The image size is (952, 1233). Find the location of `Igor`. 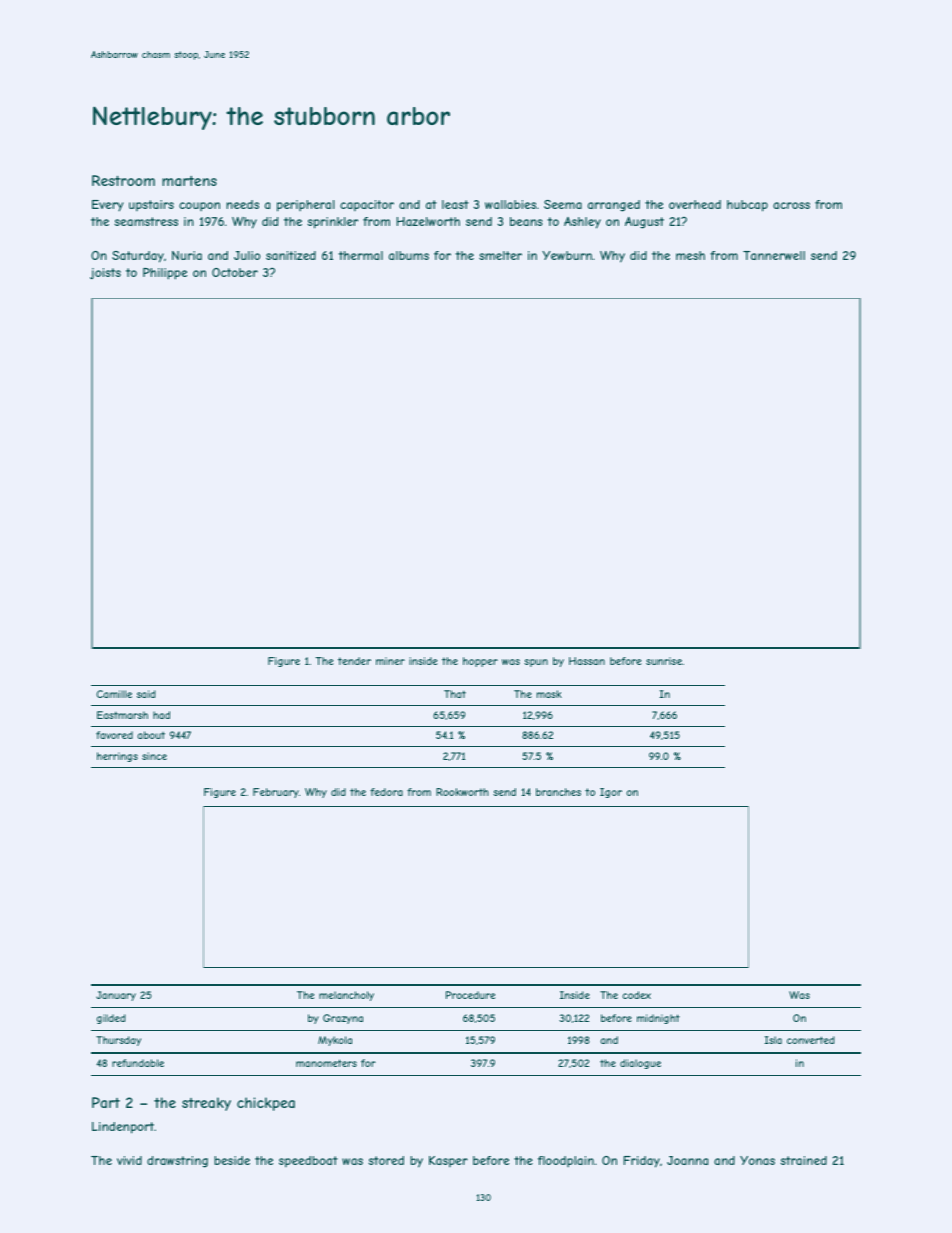

Igor is located at coordinates (611, 793).
